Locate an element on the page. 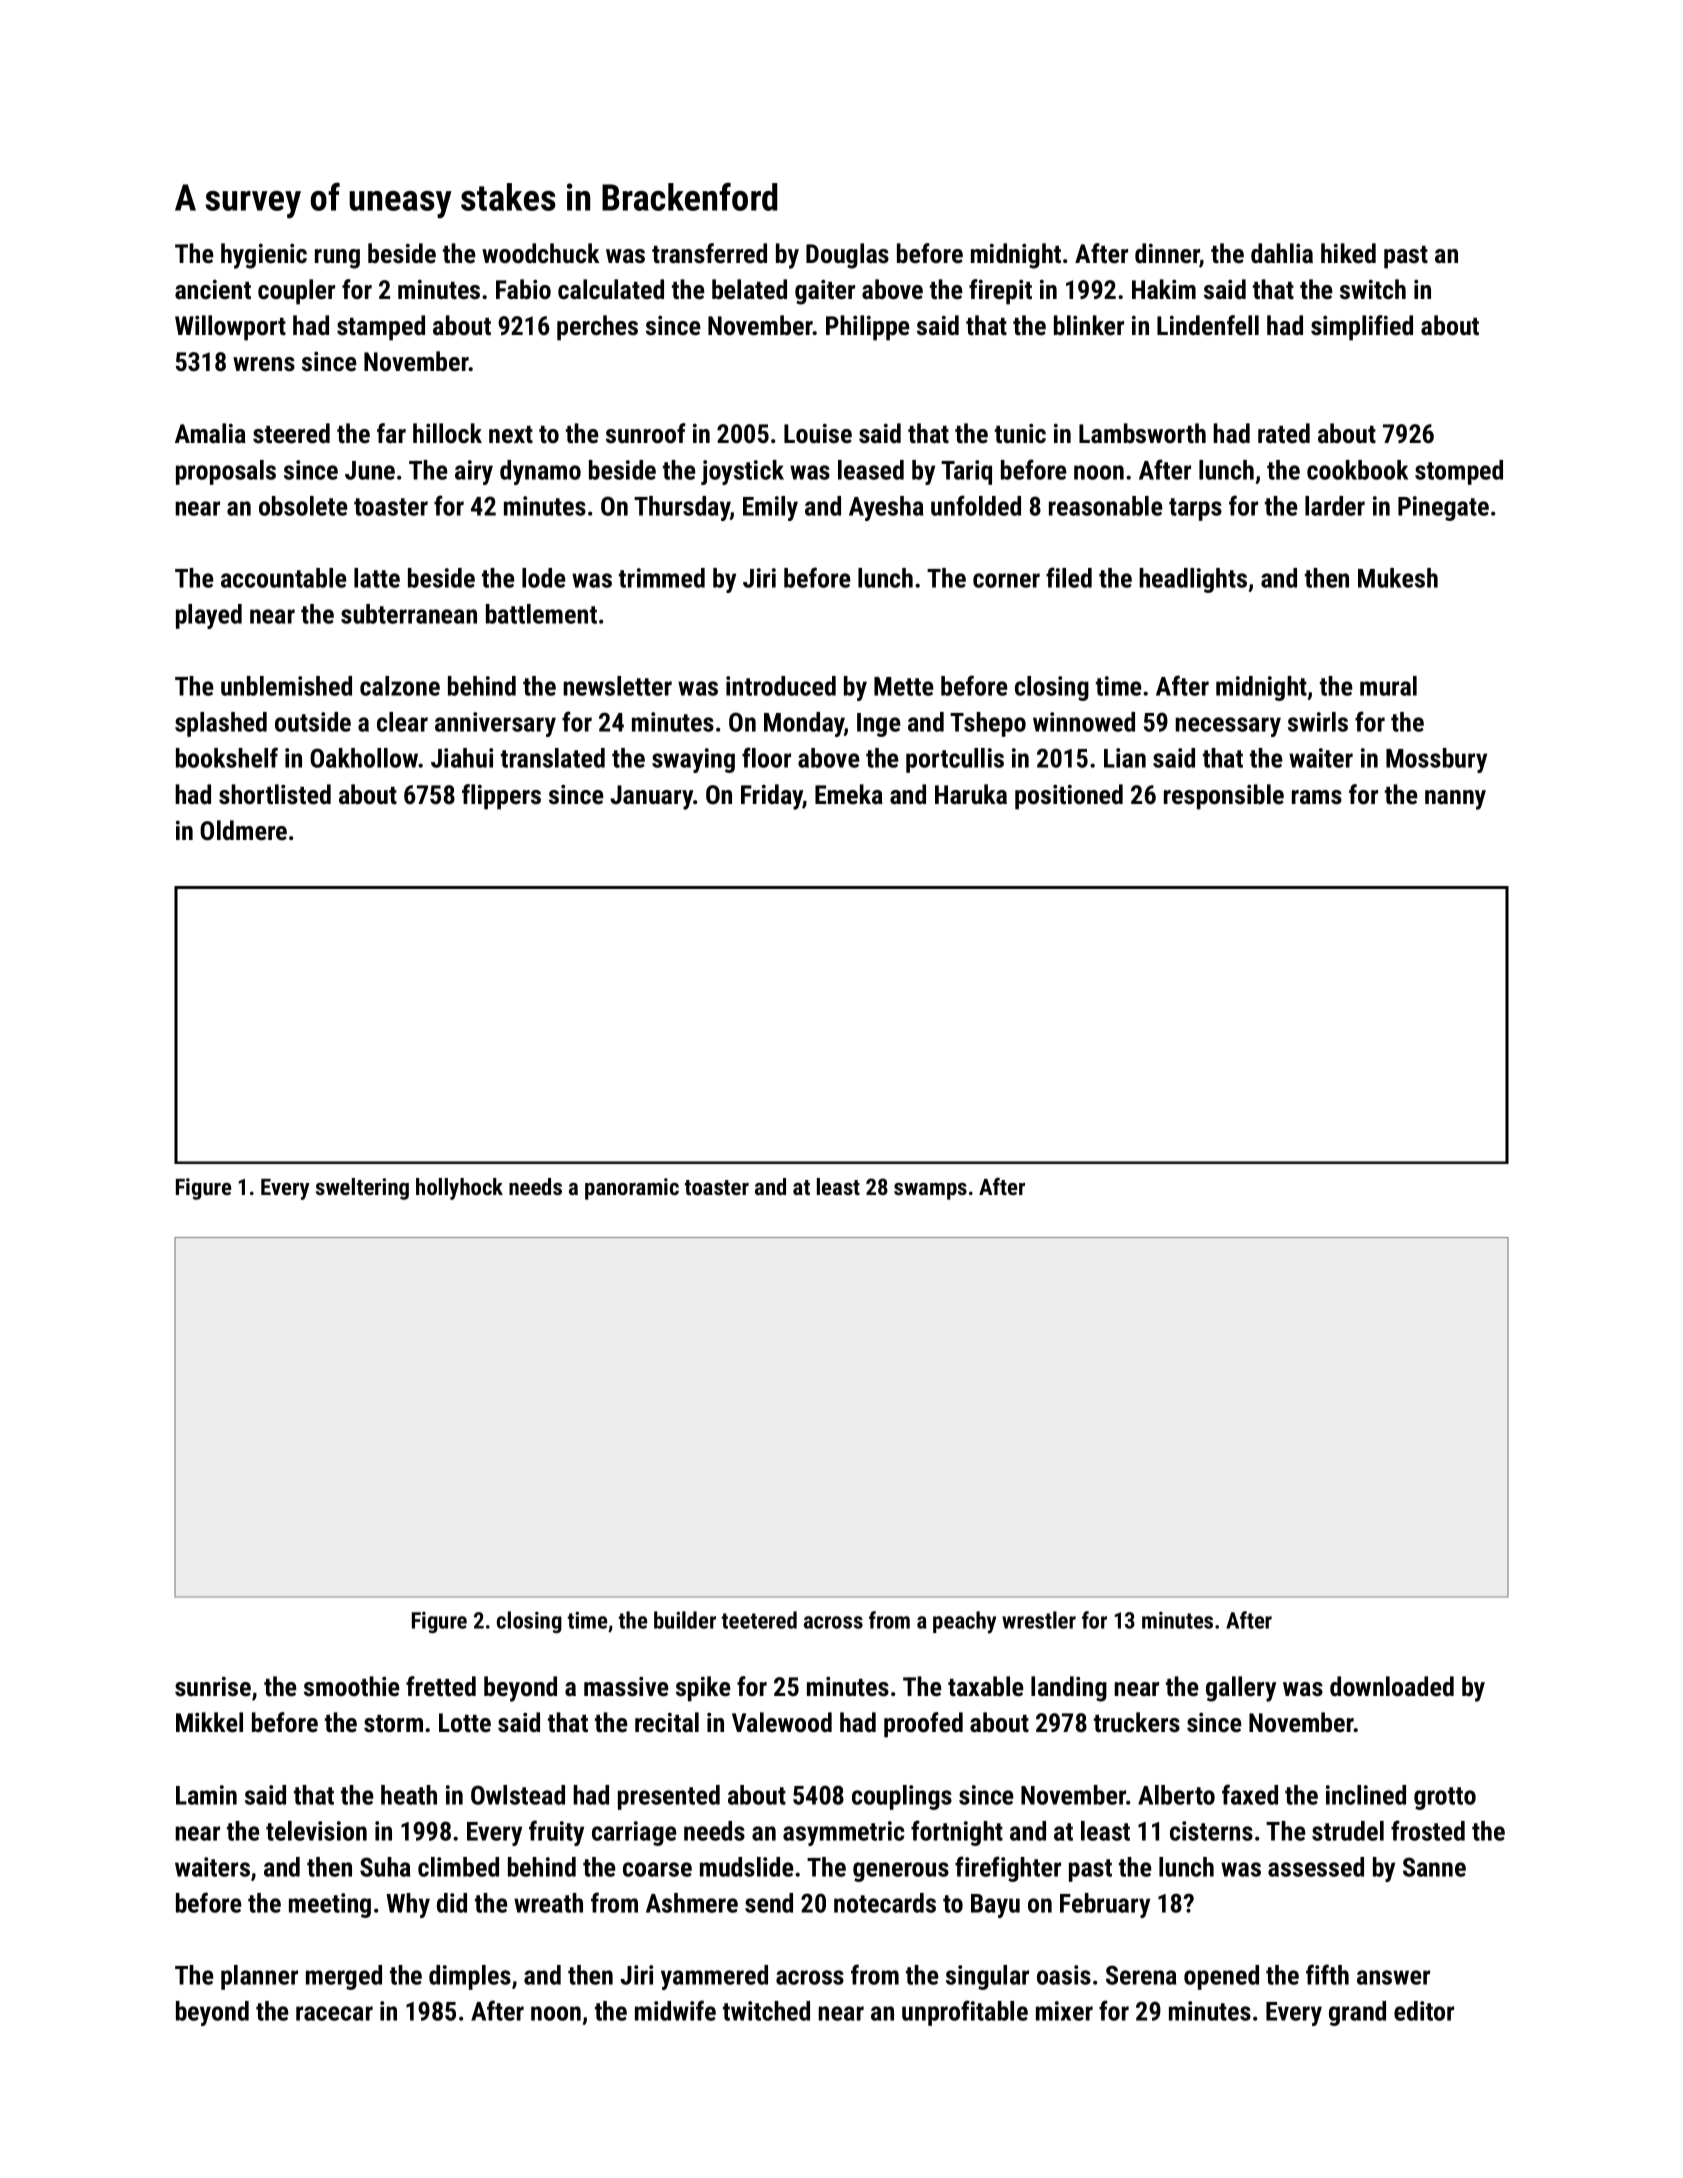 The width and height of the page is (1683, 2178). Louise is located at coordinates (818, 433).
